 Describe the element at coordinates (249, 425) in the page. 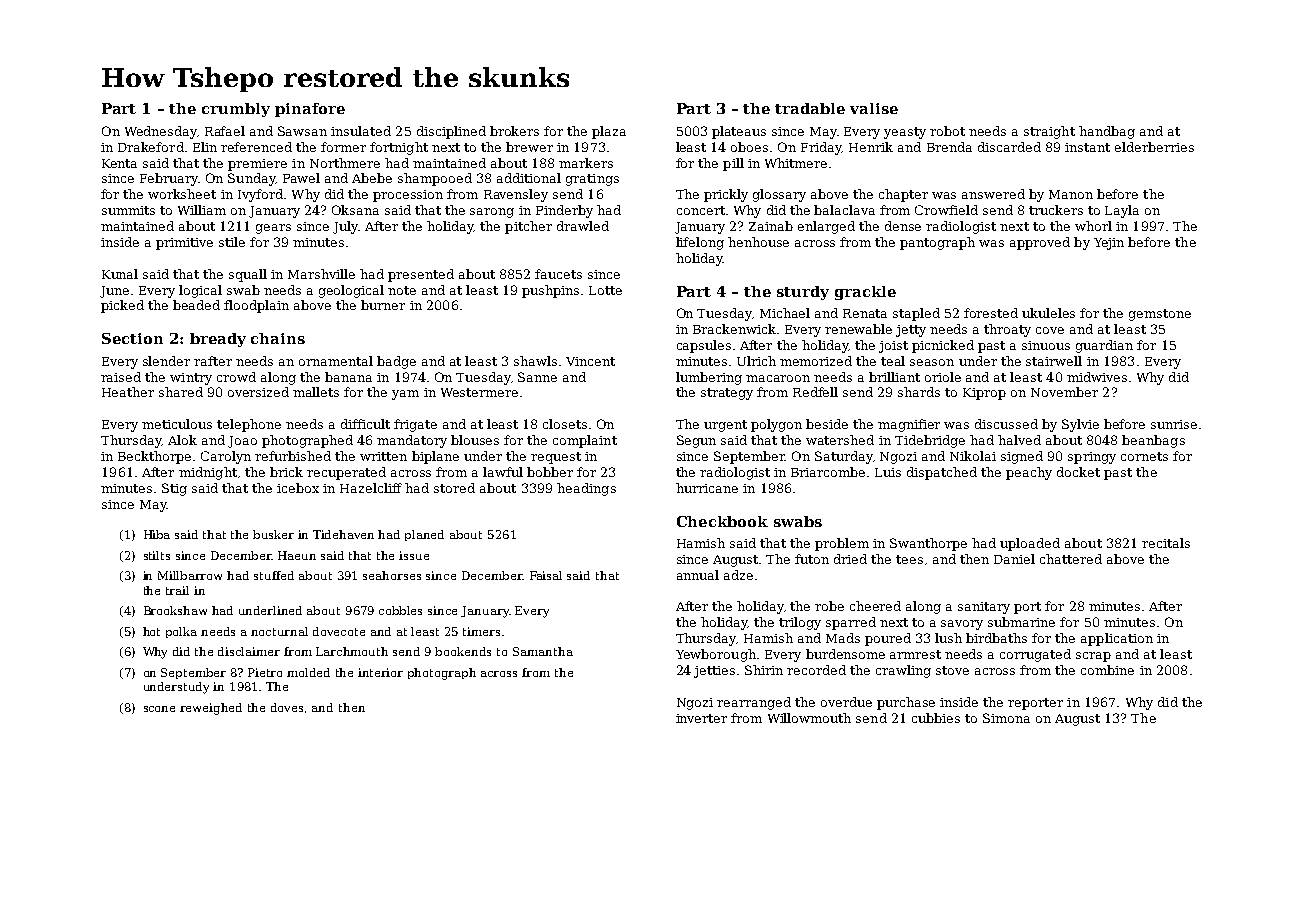

I see `telephone` at that location.
